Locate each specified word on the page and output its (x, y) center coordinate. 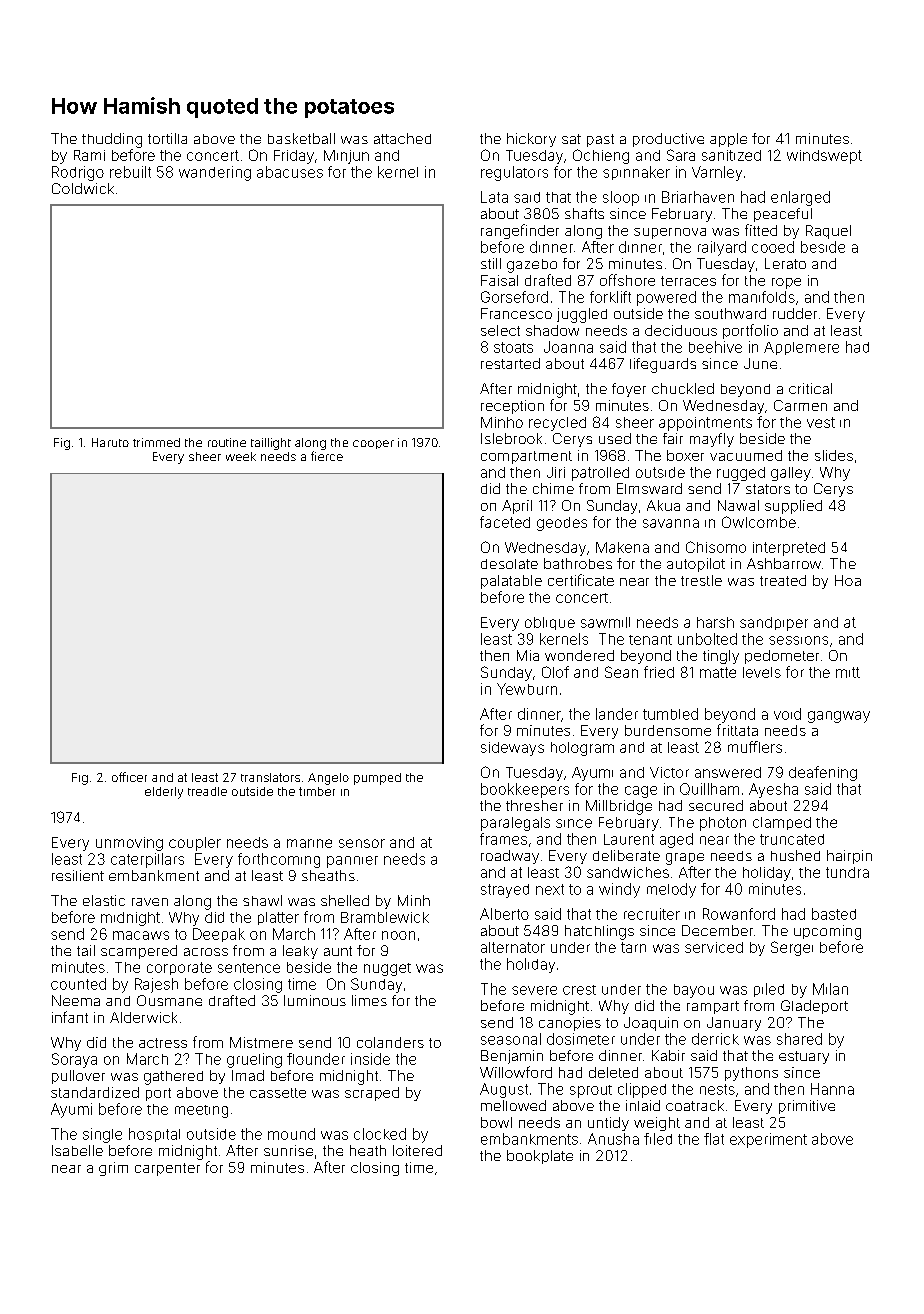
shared (799, 1039)
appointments (705, 424)
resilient (78, 875)
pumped (377, 779)
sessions (798, 640)
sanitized (731, 155)
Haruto (110, 442)
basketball (301, 138)
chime (553, 488)
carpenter (167, 1169)
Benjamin (512, 1057)
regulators (514, 173)
